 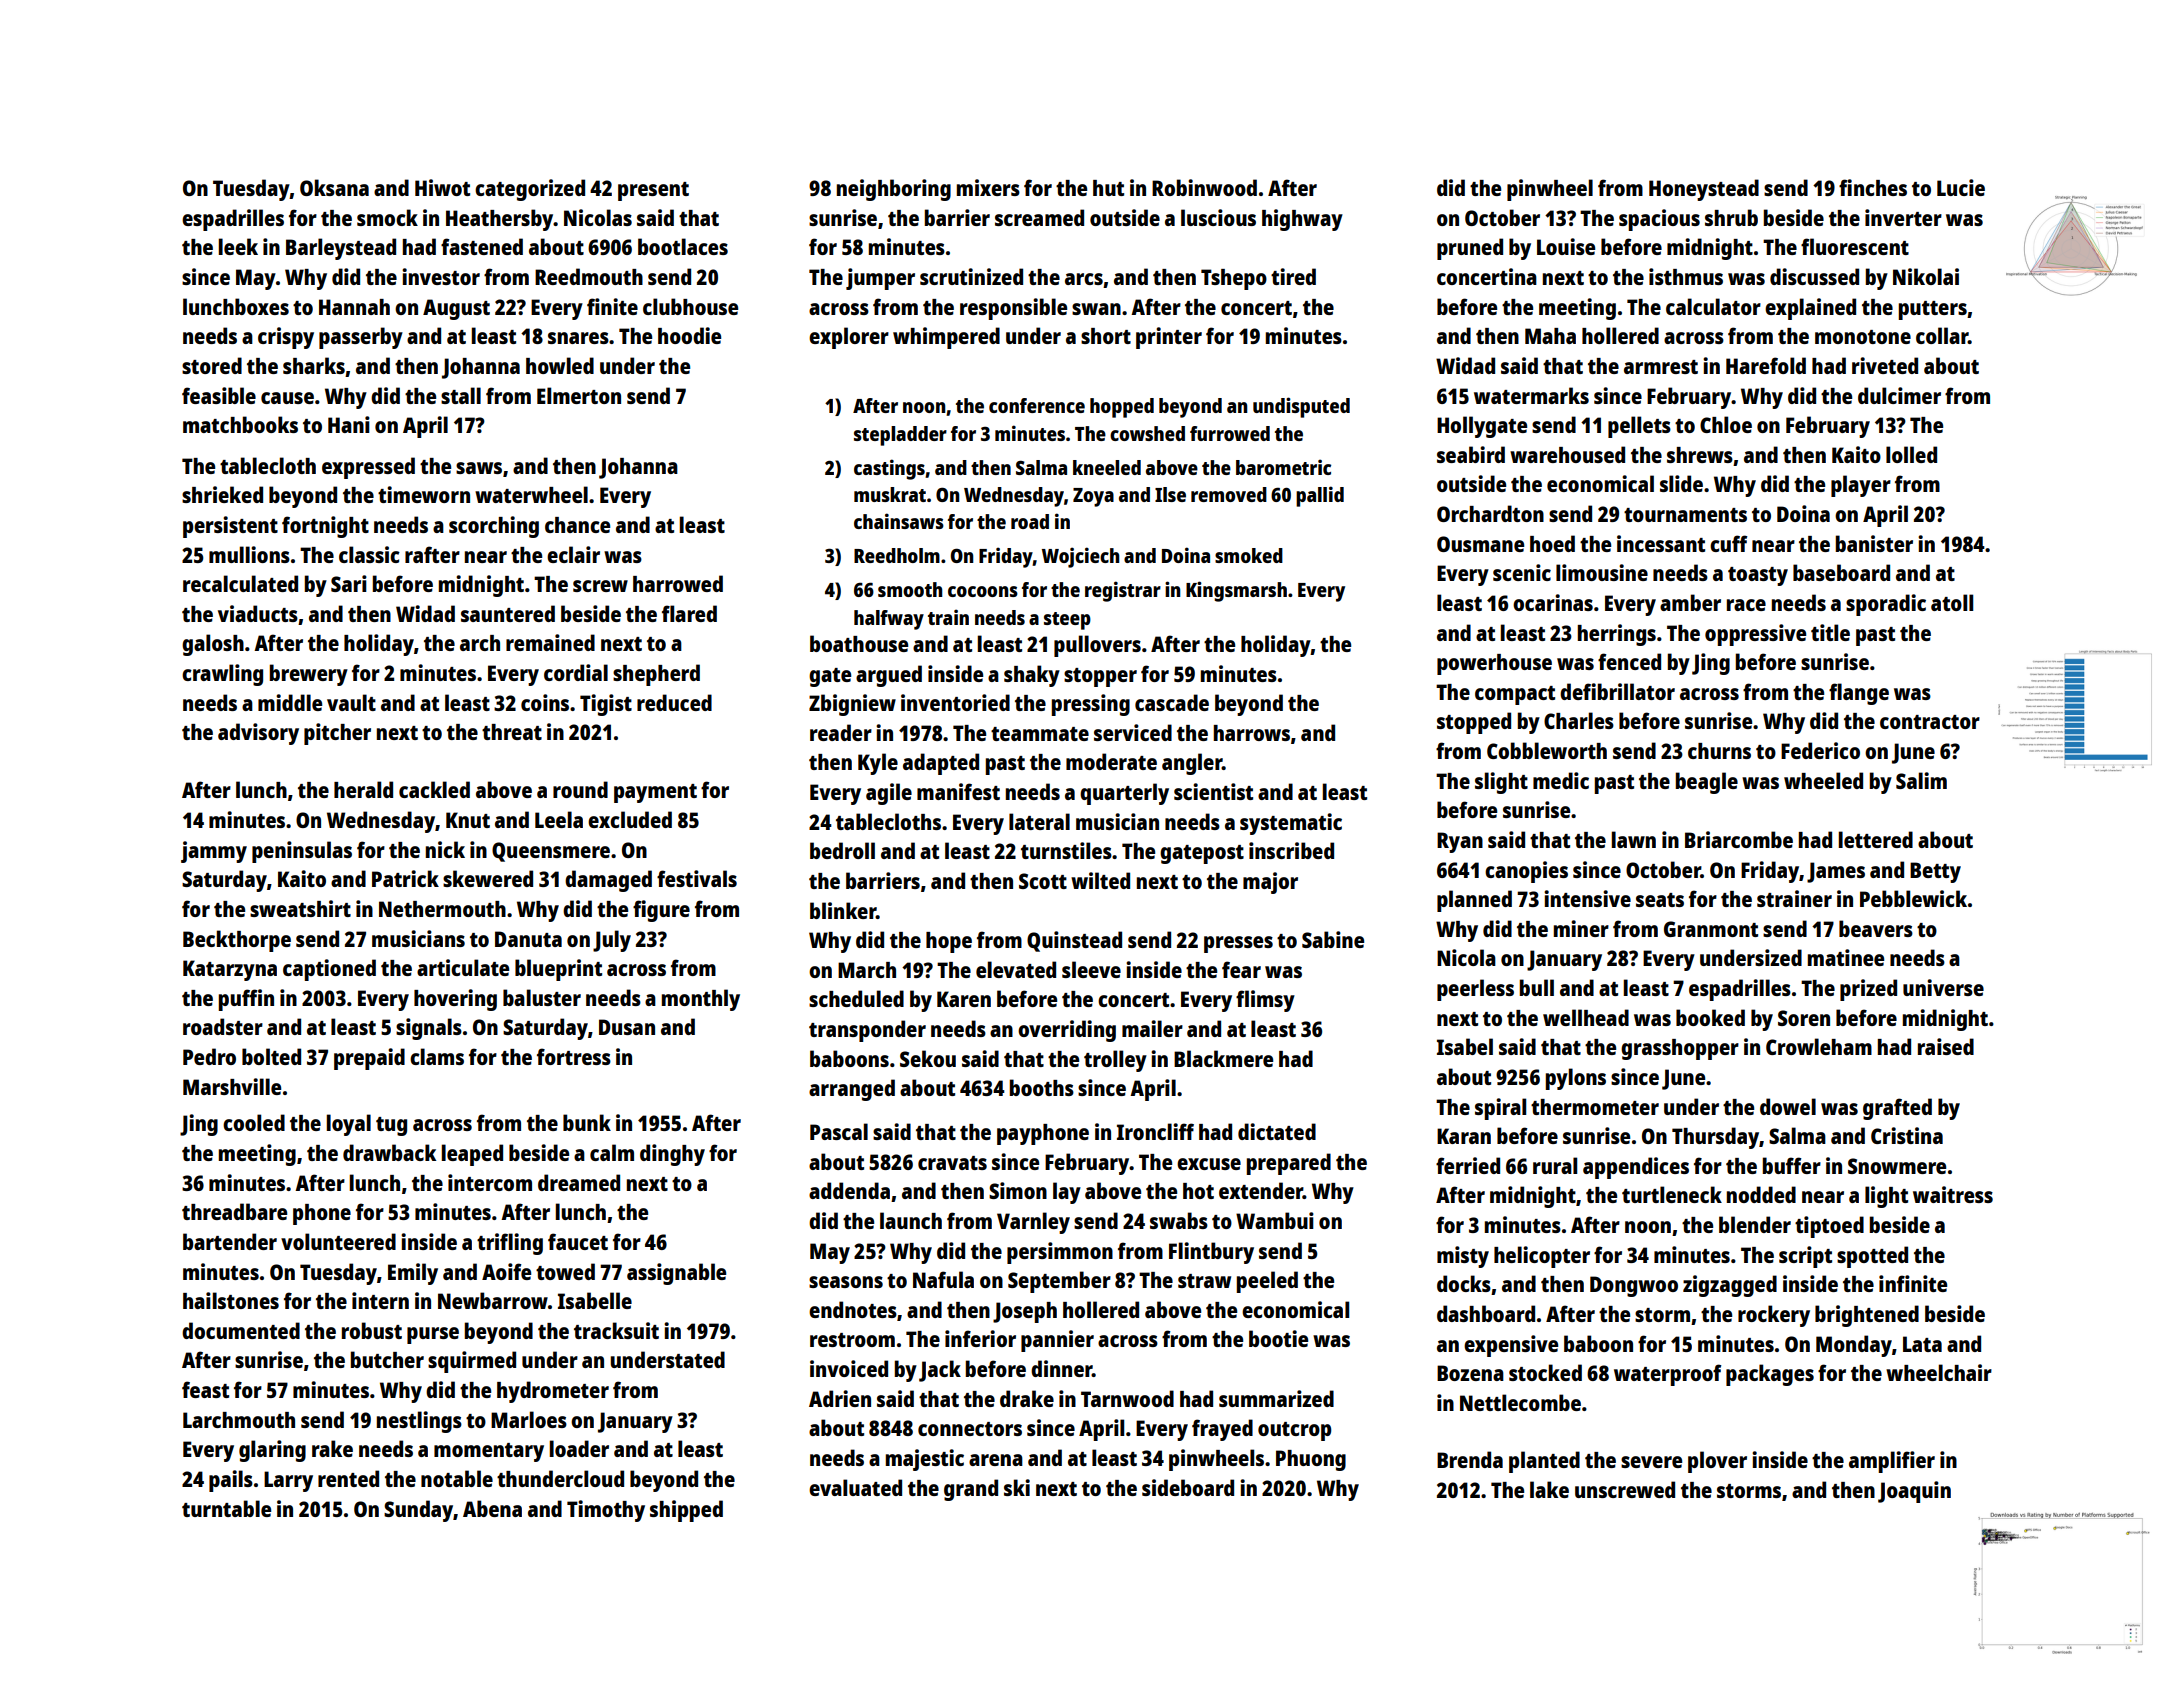 What do you see at coordinates (690, 306) in the screenshot?
I see `clubhouse` at bounding box center [690, 306].
